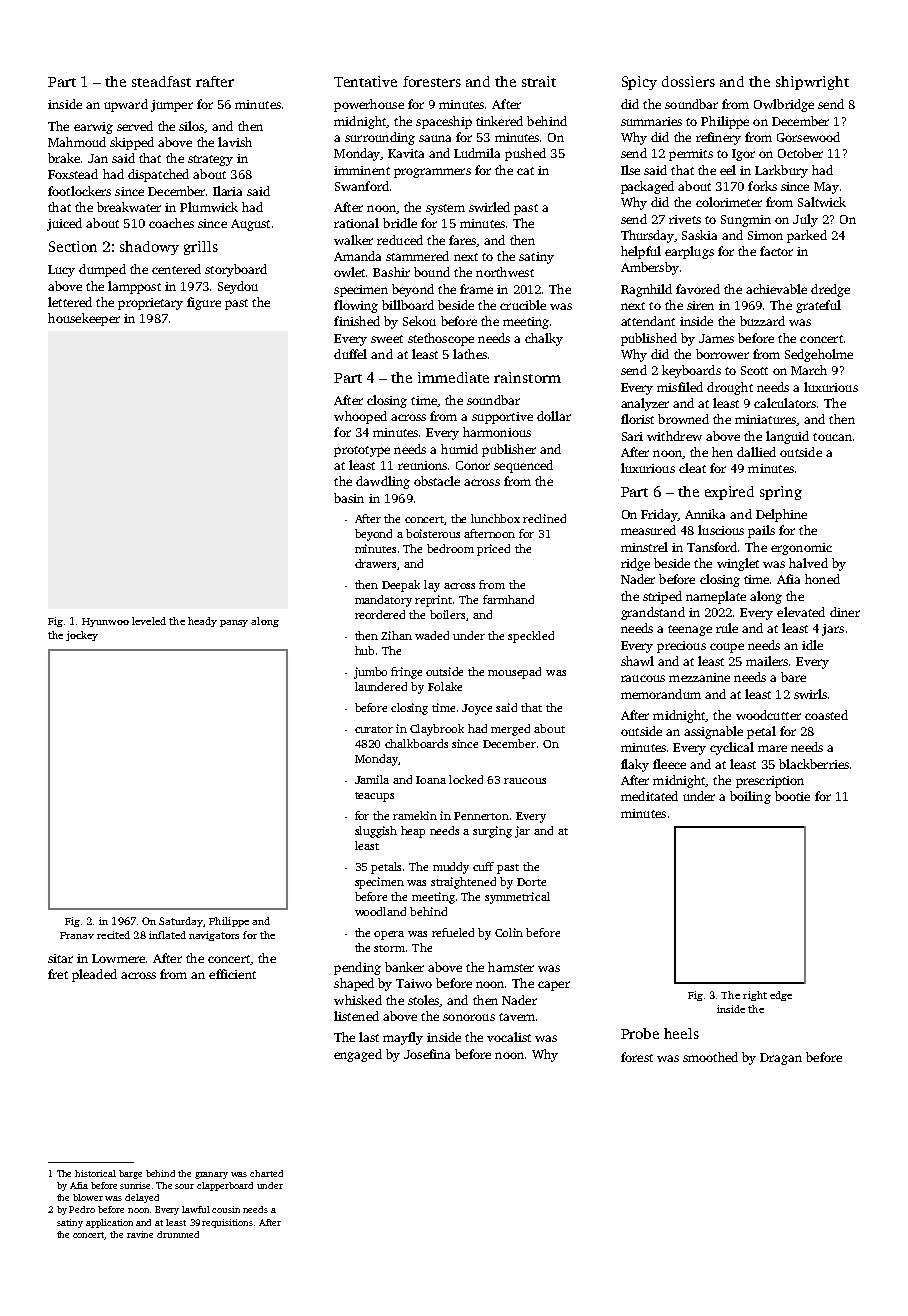 The height and width of the image is (1316, 908). I want to click on powerhouse, so click(369, 105).
